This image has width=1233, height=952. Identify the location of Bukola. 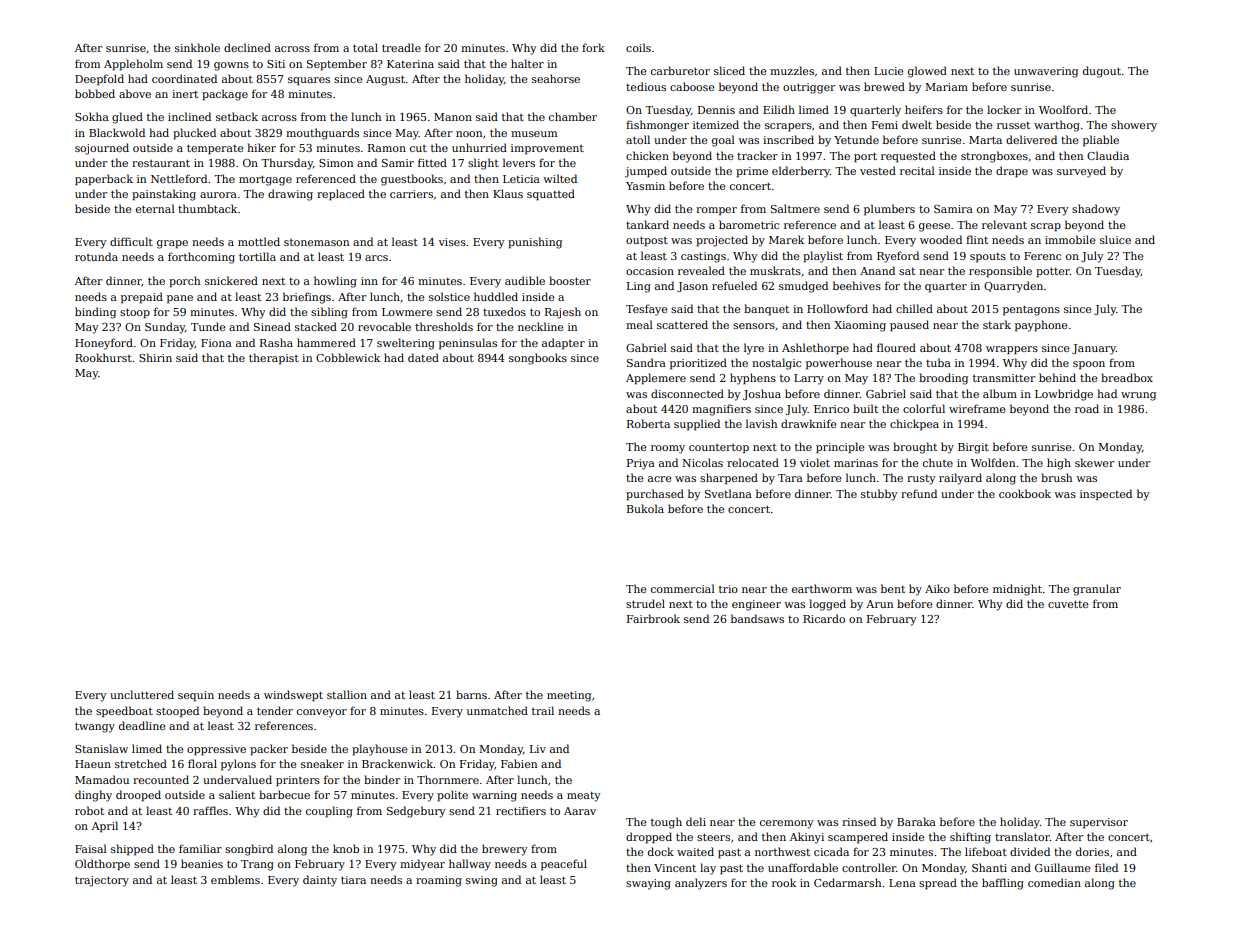
(645, 508).
